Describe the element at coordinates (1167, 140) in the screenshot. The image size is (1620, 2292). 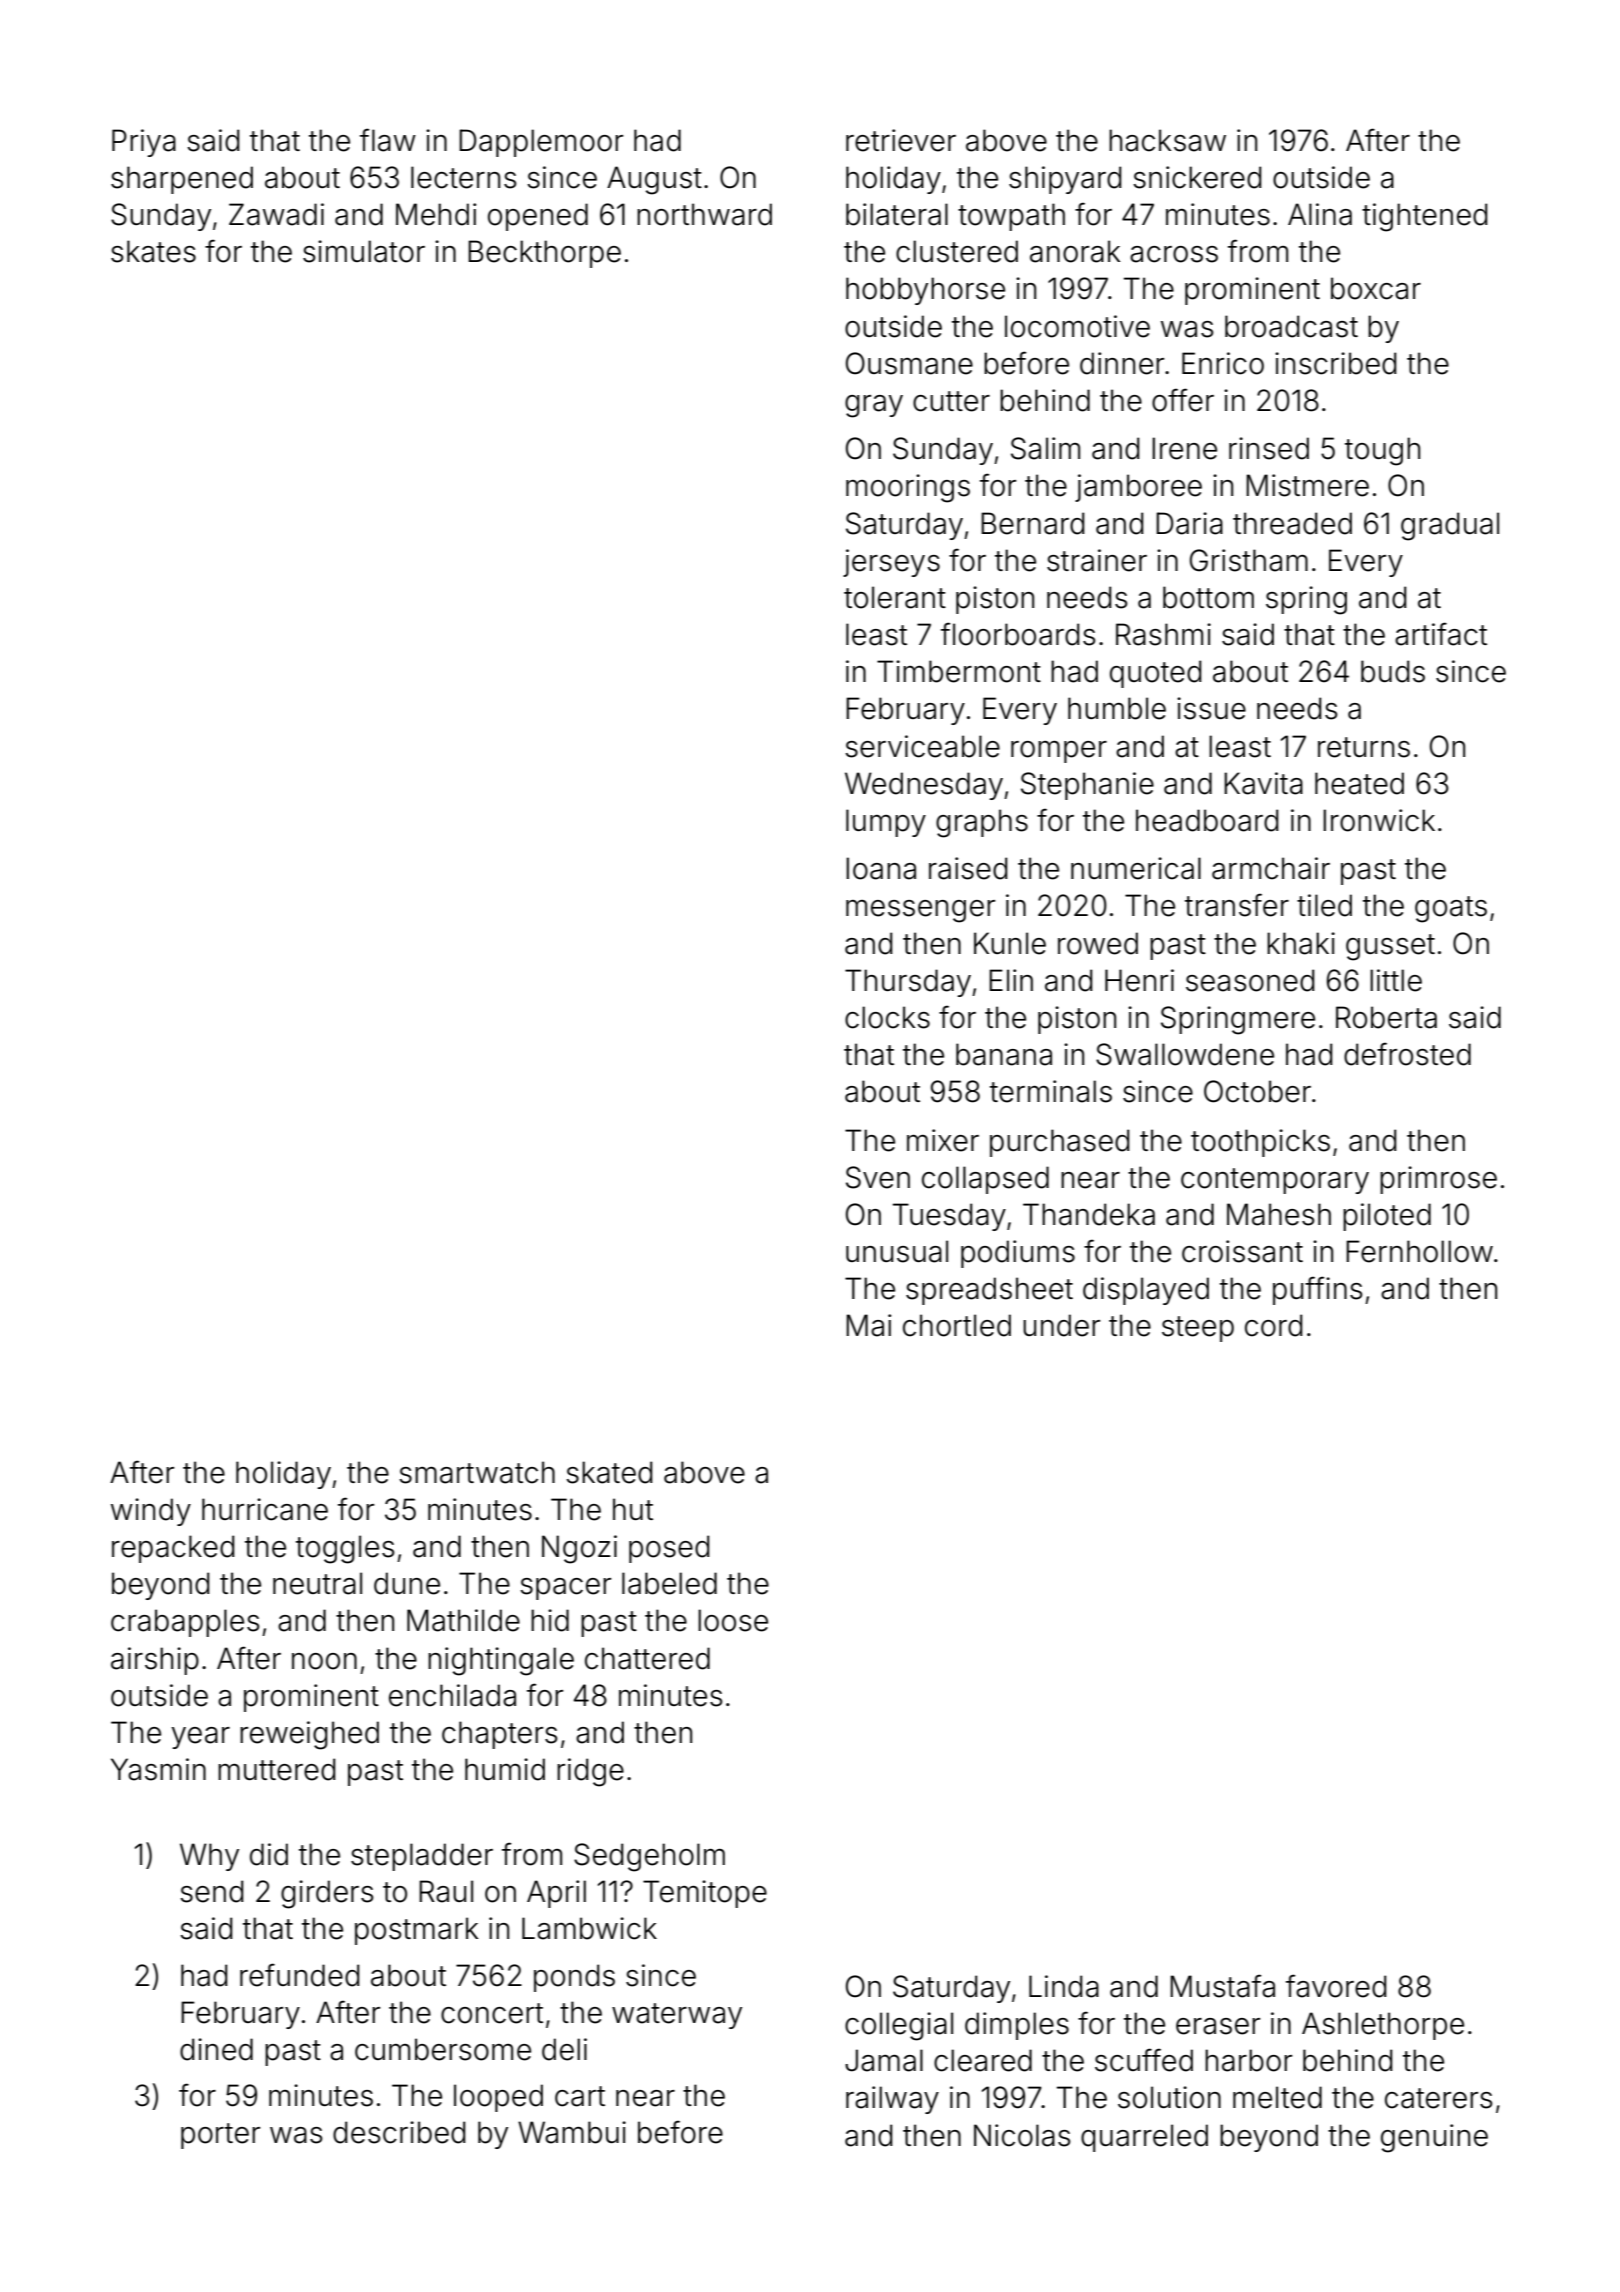
I see `hacksaw` at that location.
